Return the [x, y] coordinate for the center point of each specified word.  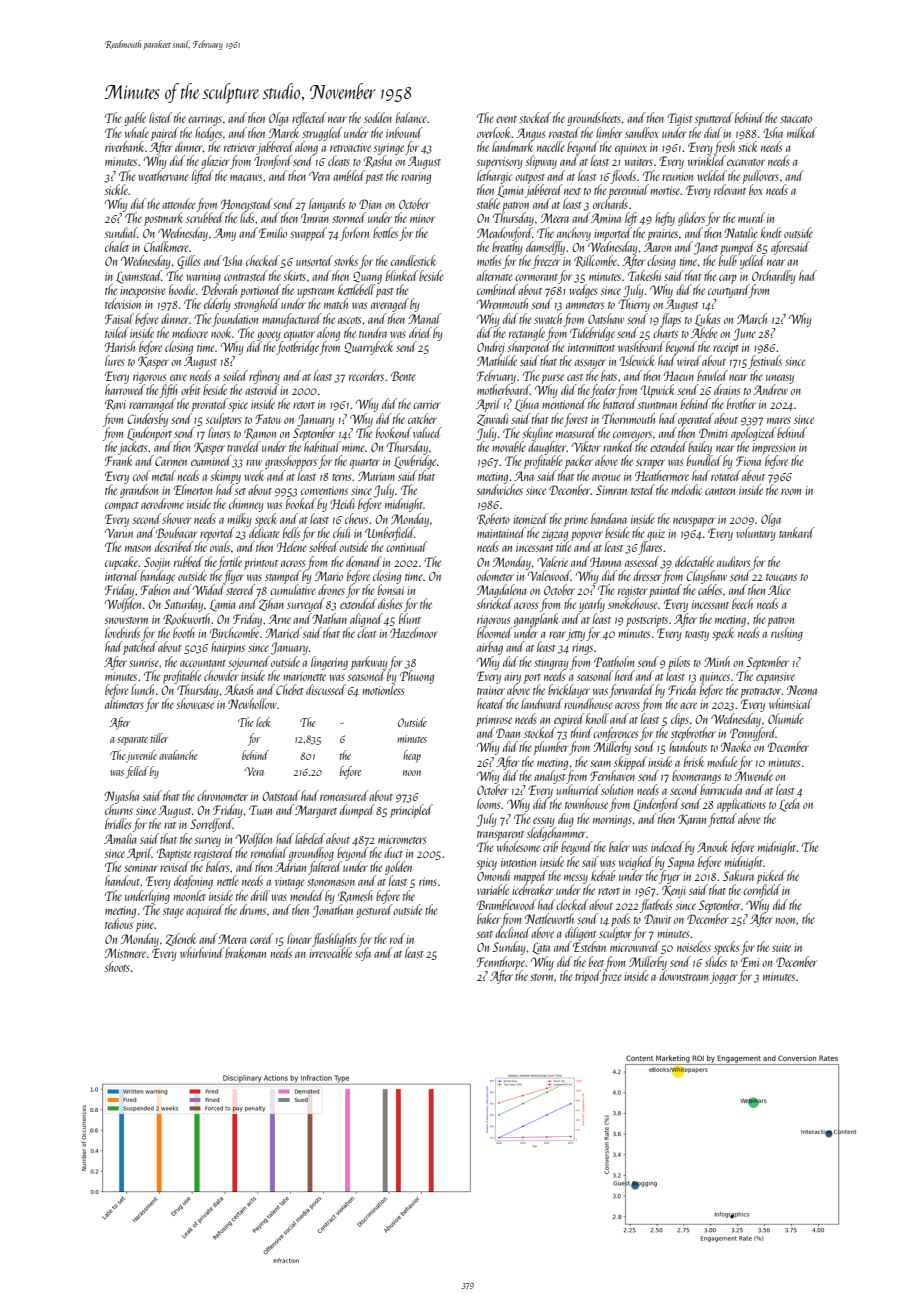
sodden [378, 117]
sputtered [714, 119]
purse [552, 379]
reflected [309, 119]
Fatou [268, 419]
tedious [119, 923]
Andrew [770, 389]
